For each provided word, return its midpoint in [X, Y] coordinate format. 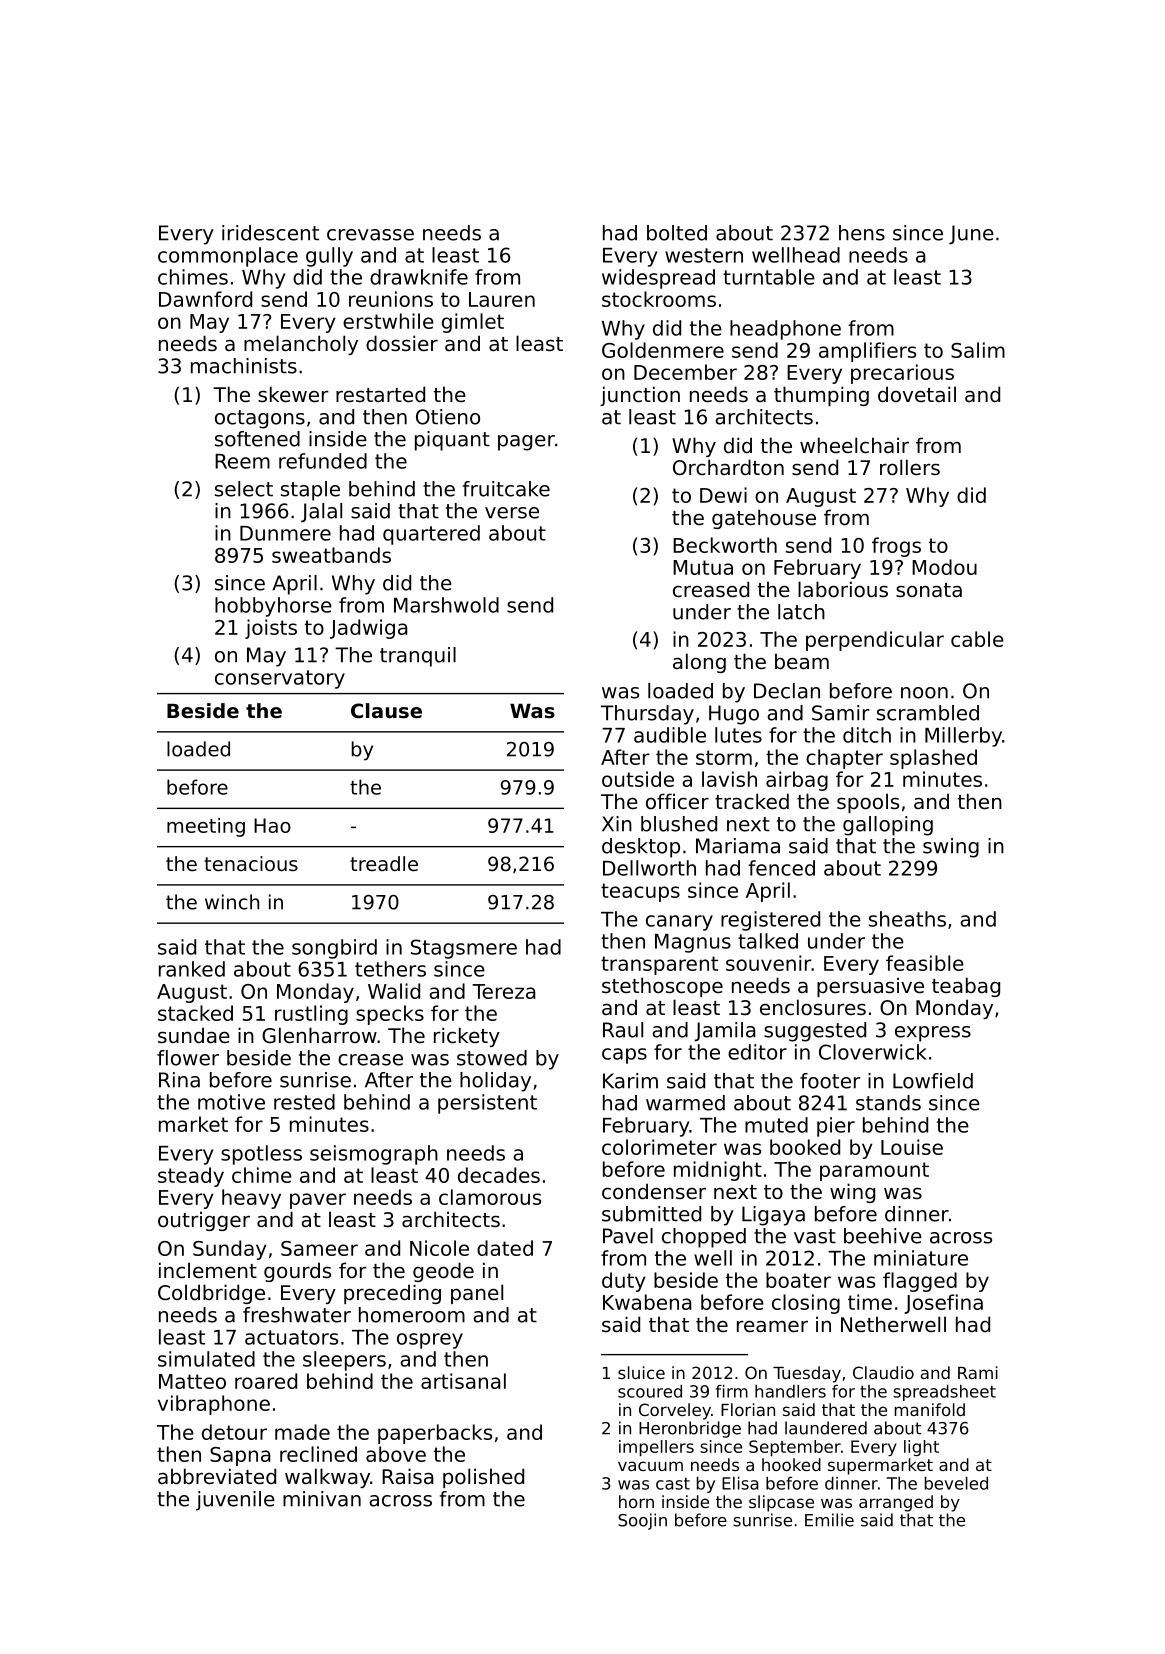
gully [329, 257]
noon [924, 693]
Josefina [943, 1304]
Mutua [703, 567]
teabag [966, 987]
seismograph [374, 1155]
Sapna [240, 1456]
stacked [195, 1013]
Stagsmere [464, 949]
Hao [272, 825]
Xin [617, 824]
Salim [978, 350]
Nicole [439, 1248]
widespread [658, 279]
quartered [431, 535]
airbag [797, 781]
